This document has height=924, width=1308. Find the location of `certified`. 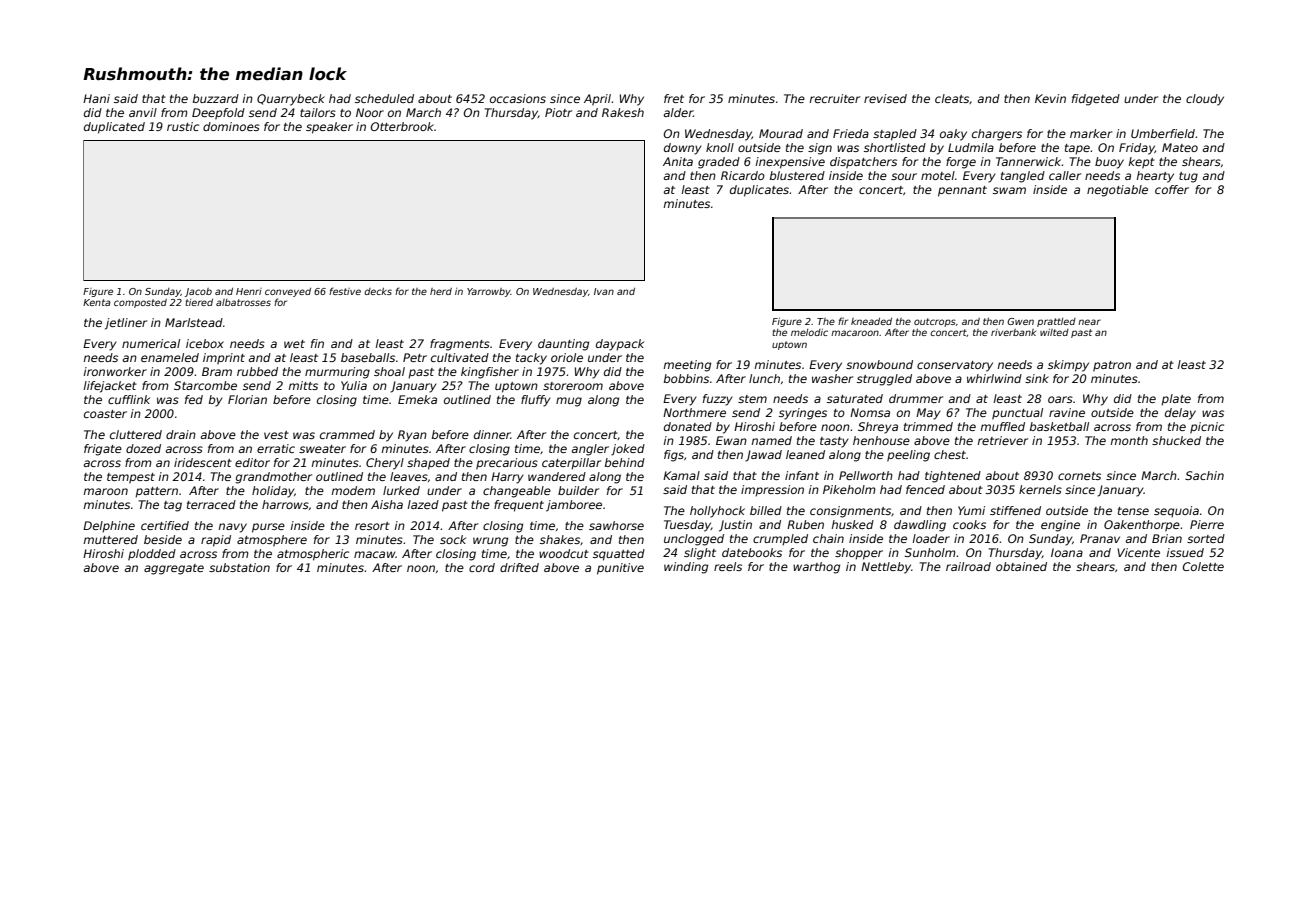

certified is located at coordinates (165, 525).
